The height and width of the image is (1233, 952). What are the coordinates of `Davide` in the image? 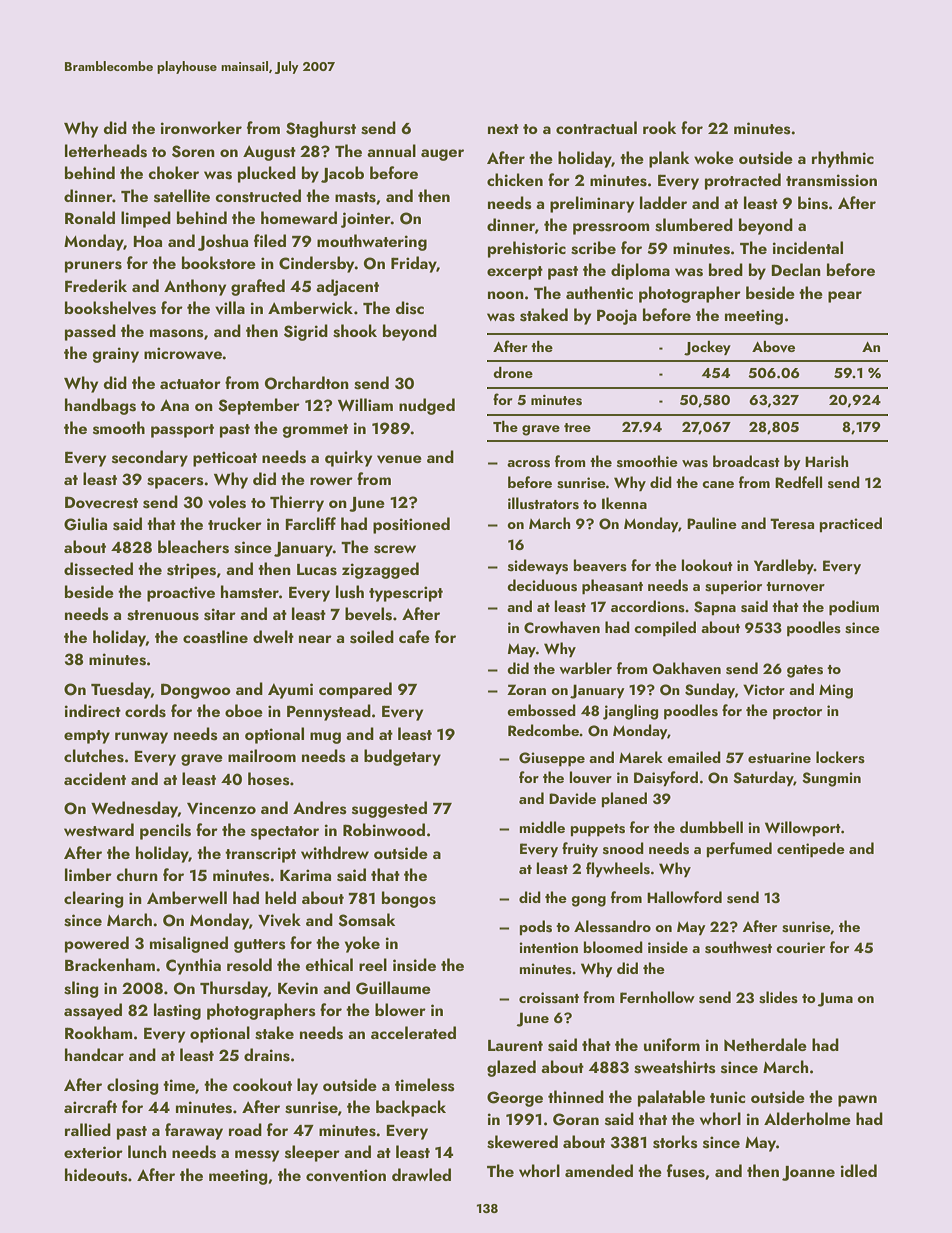 It's located at (572, 798).
